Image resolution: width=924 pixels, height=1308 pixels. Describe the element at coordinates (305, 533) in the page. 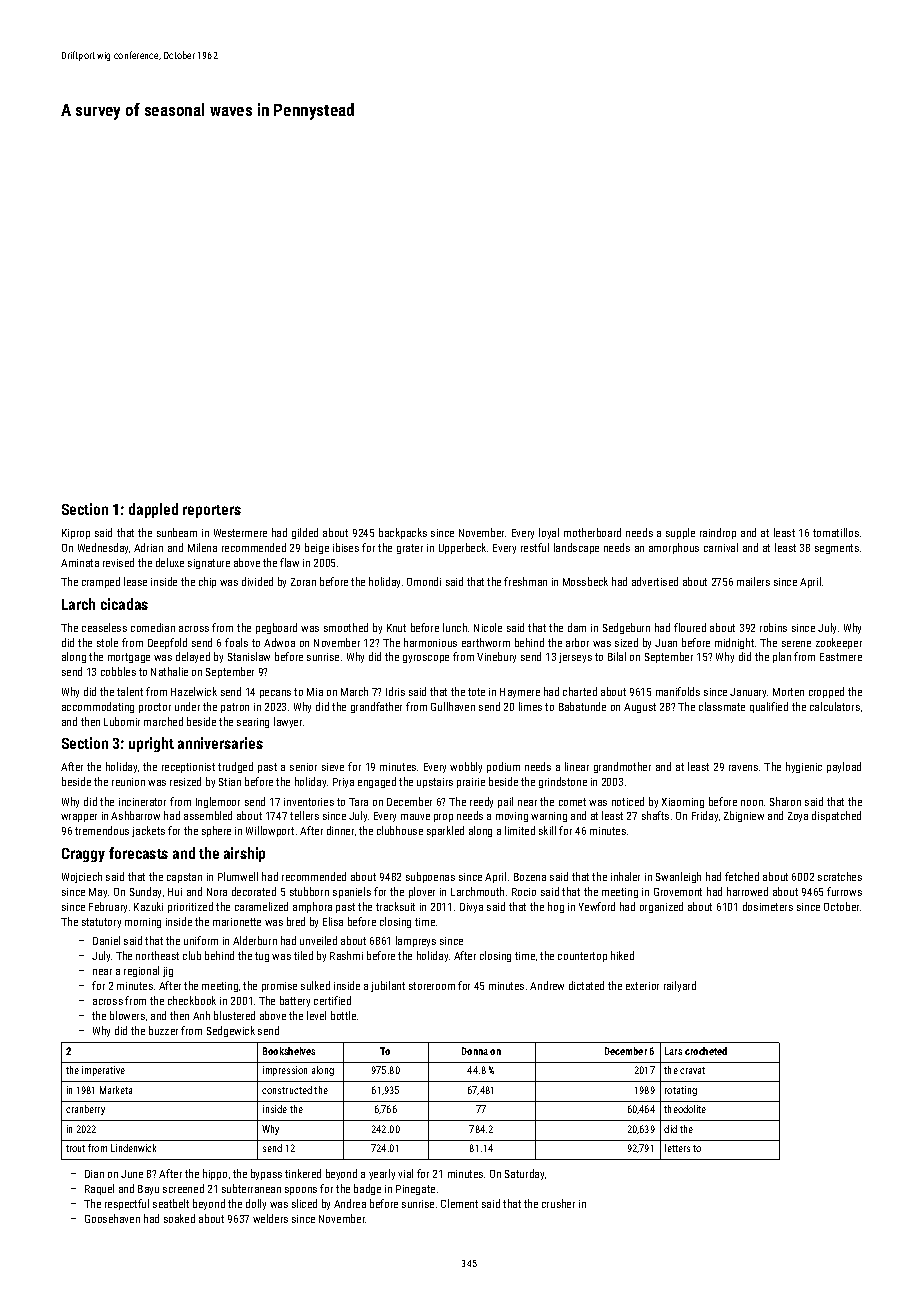

I see `gilded` at that location.
